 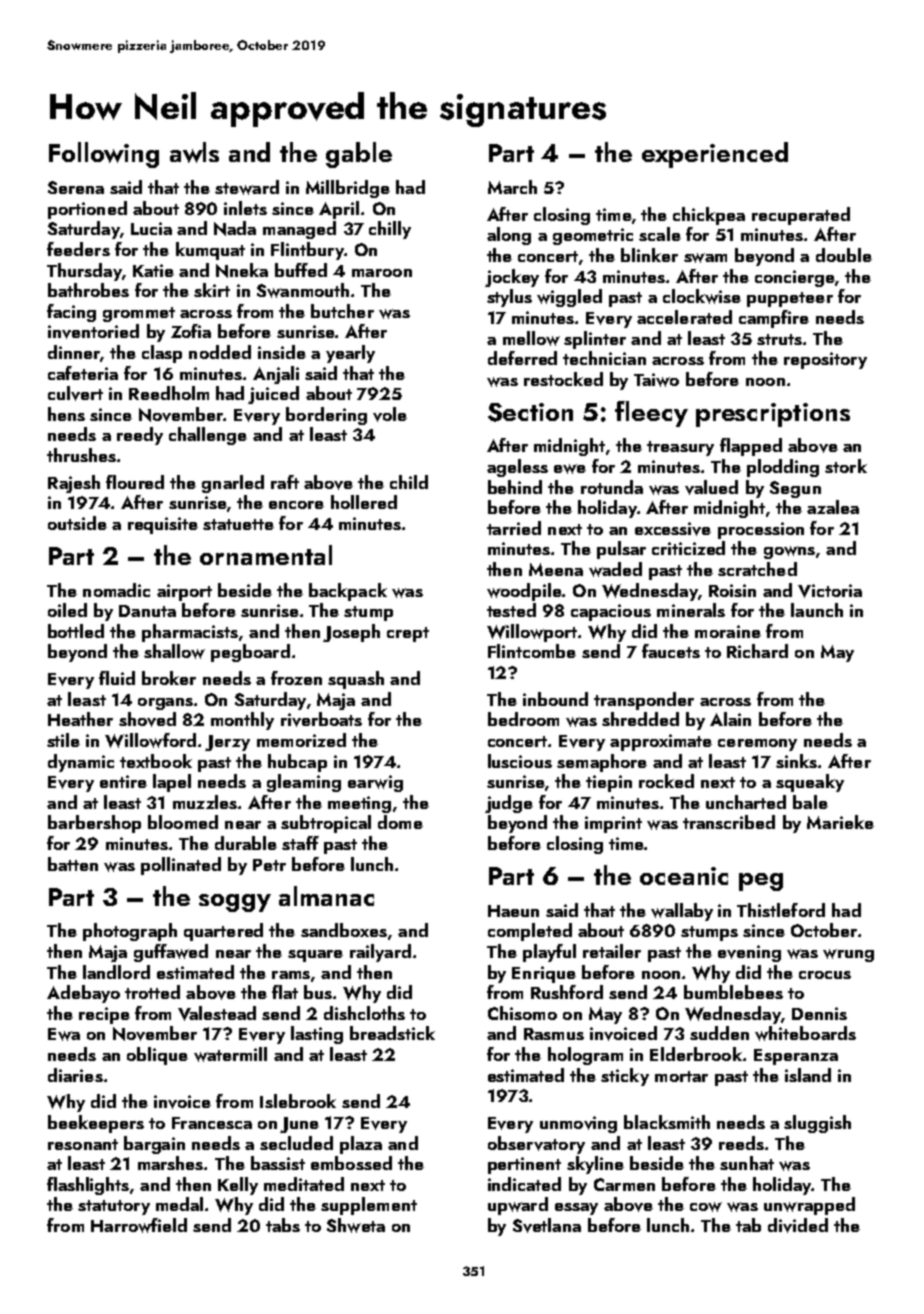 What do you see at coordinates (304, 783) in the screenshot?
I see `gleaming` at bounding box center [304, 783].
